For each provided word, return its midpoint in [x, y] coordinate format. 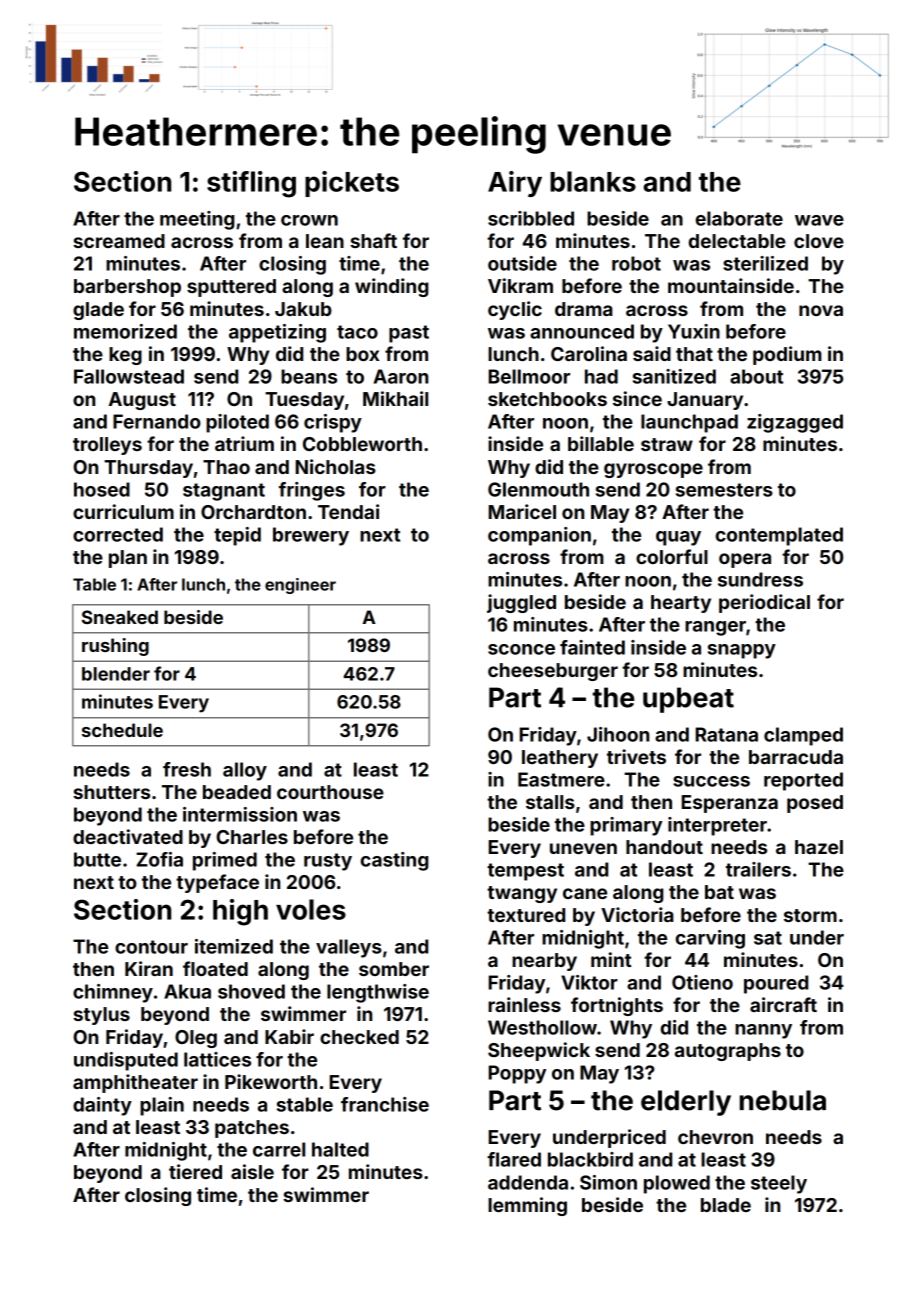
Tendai [348, 511]
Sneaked [120, 617]
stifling [251, 184]
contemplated [779, 536]
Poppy [517, 1074]
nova [821, 310]
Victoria [637, 914]
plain [162, 1106]
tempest [525, 872]
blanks [593, 181]
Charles [252, 837]
